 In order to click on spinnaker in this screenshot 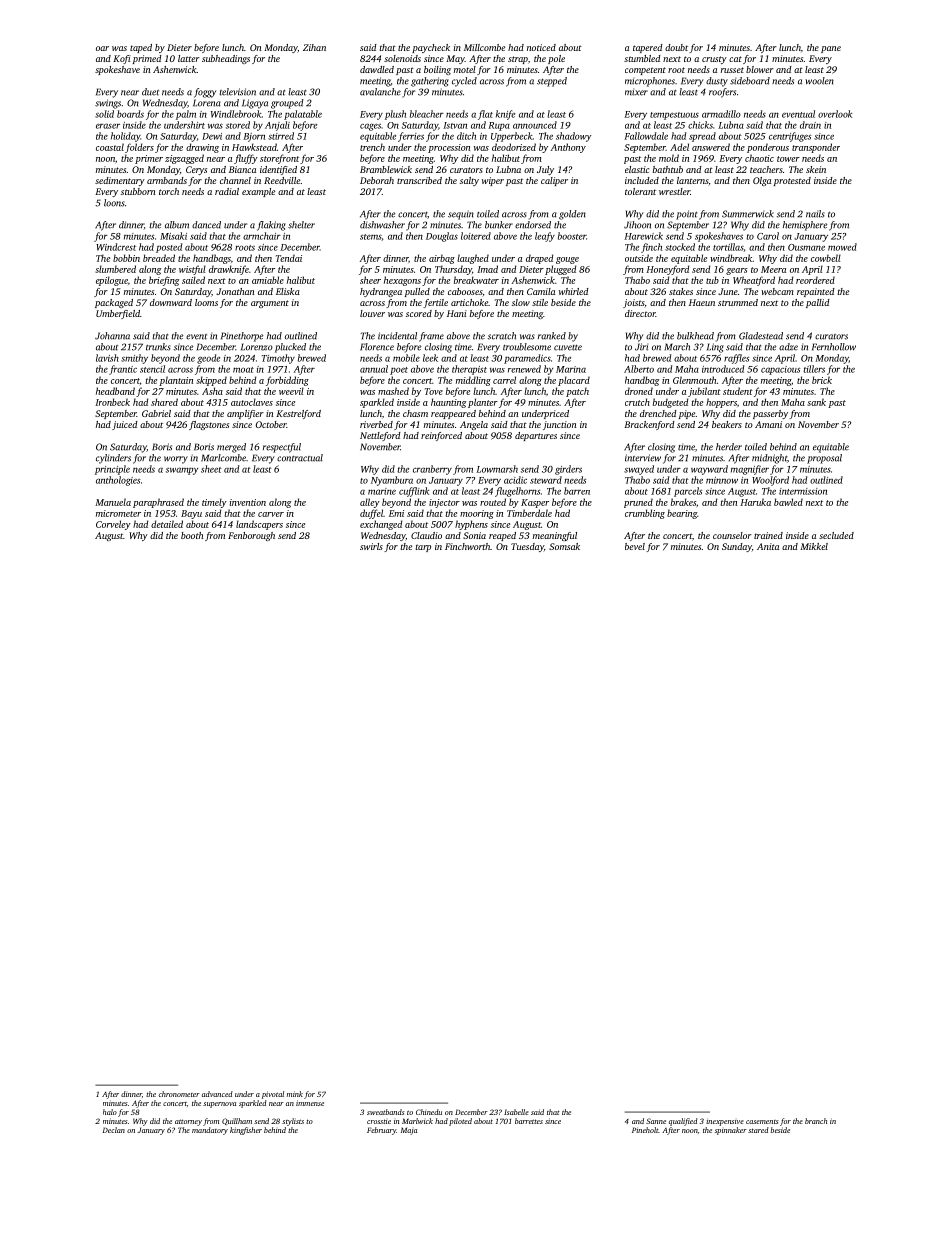, I will do `click(731, 1131)`.
